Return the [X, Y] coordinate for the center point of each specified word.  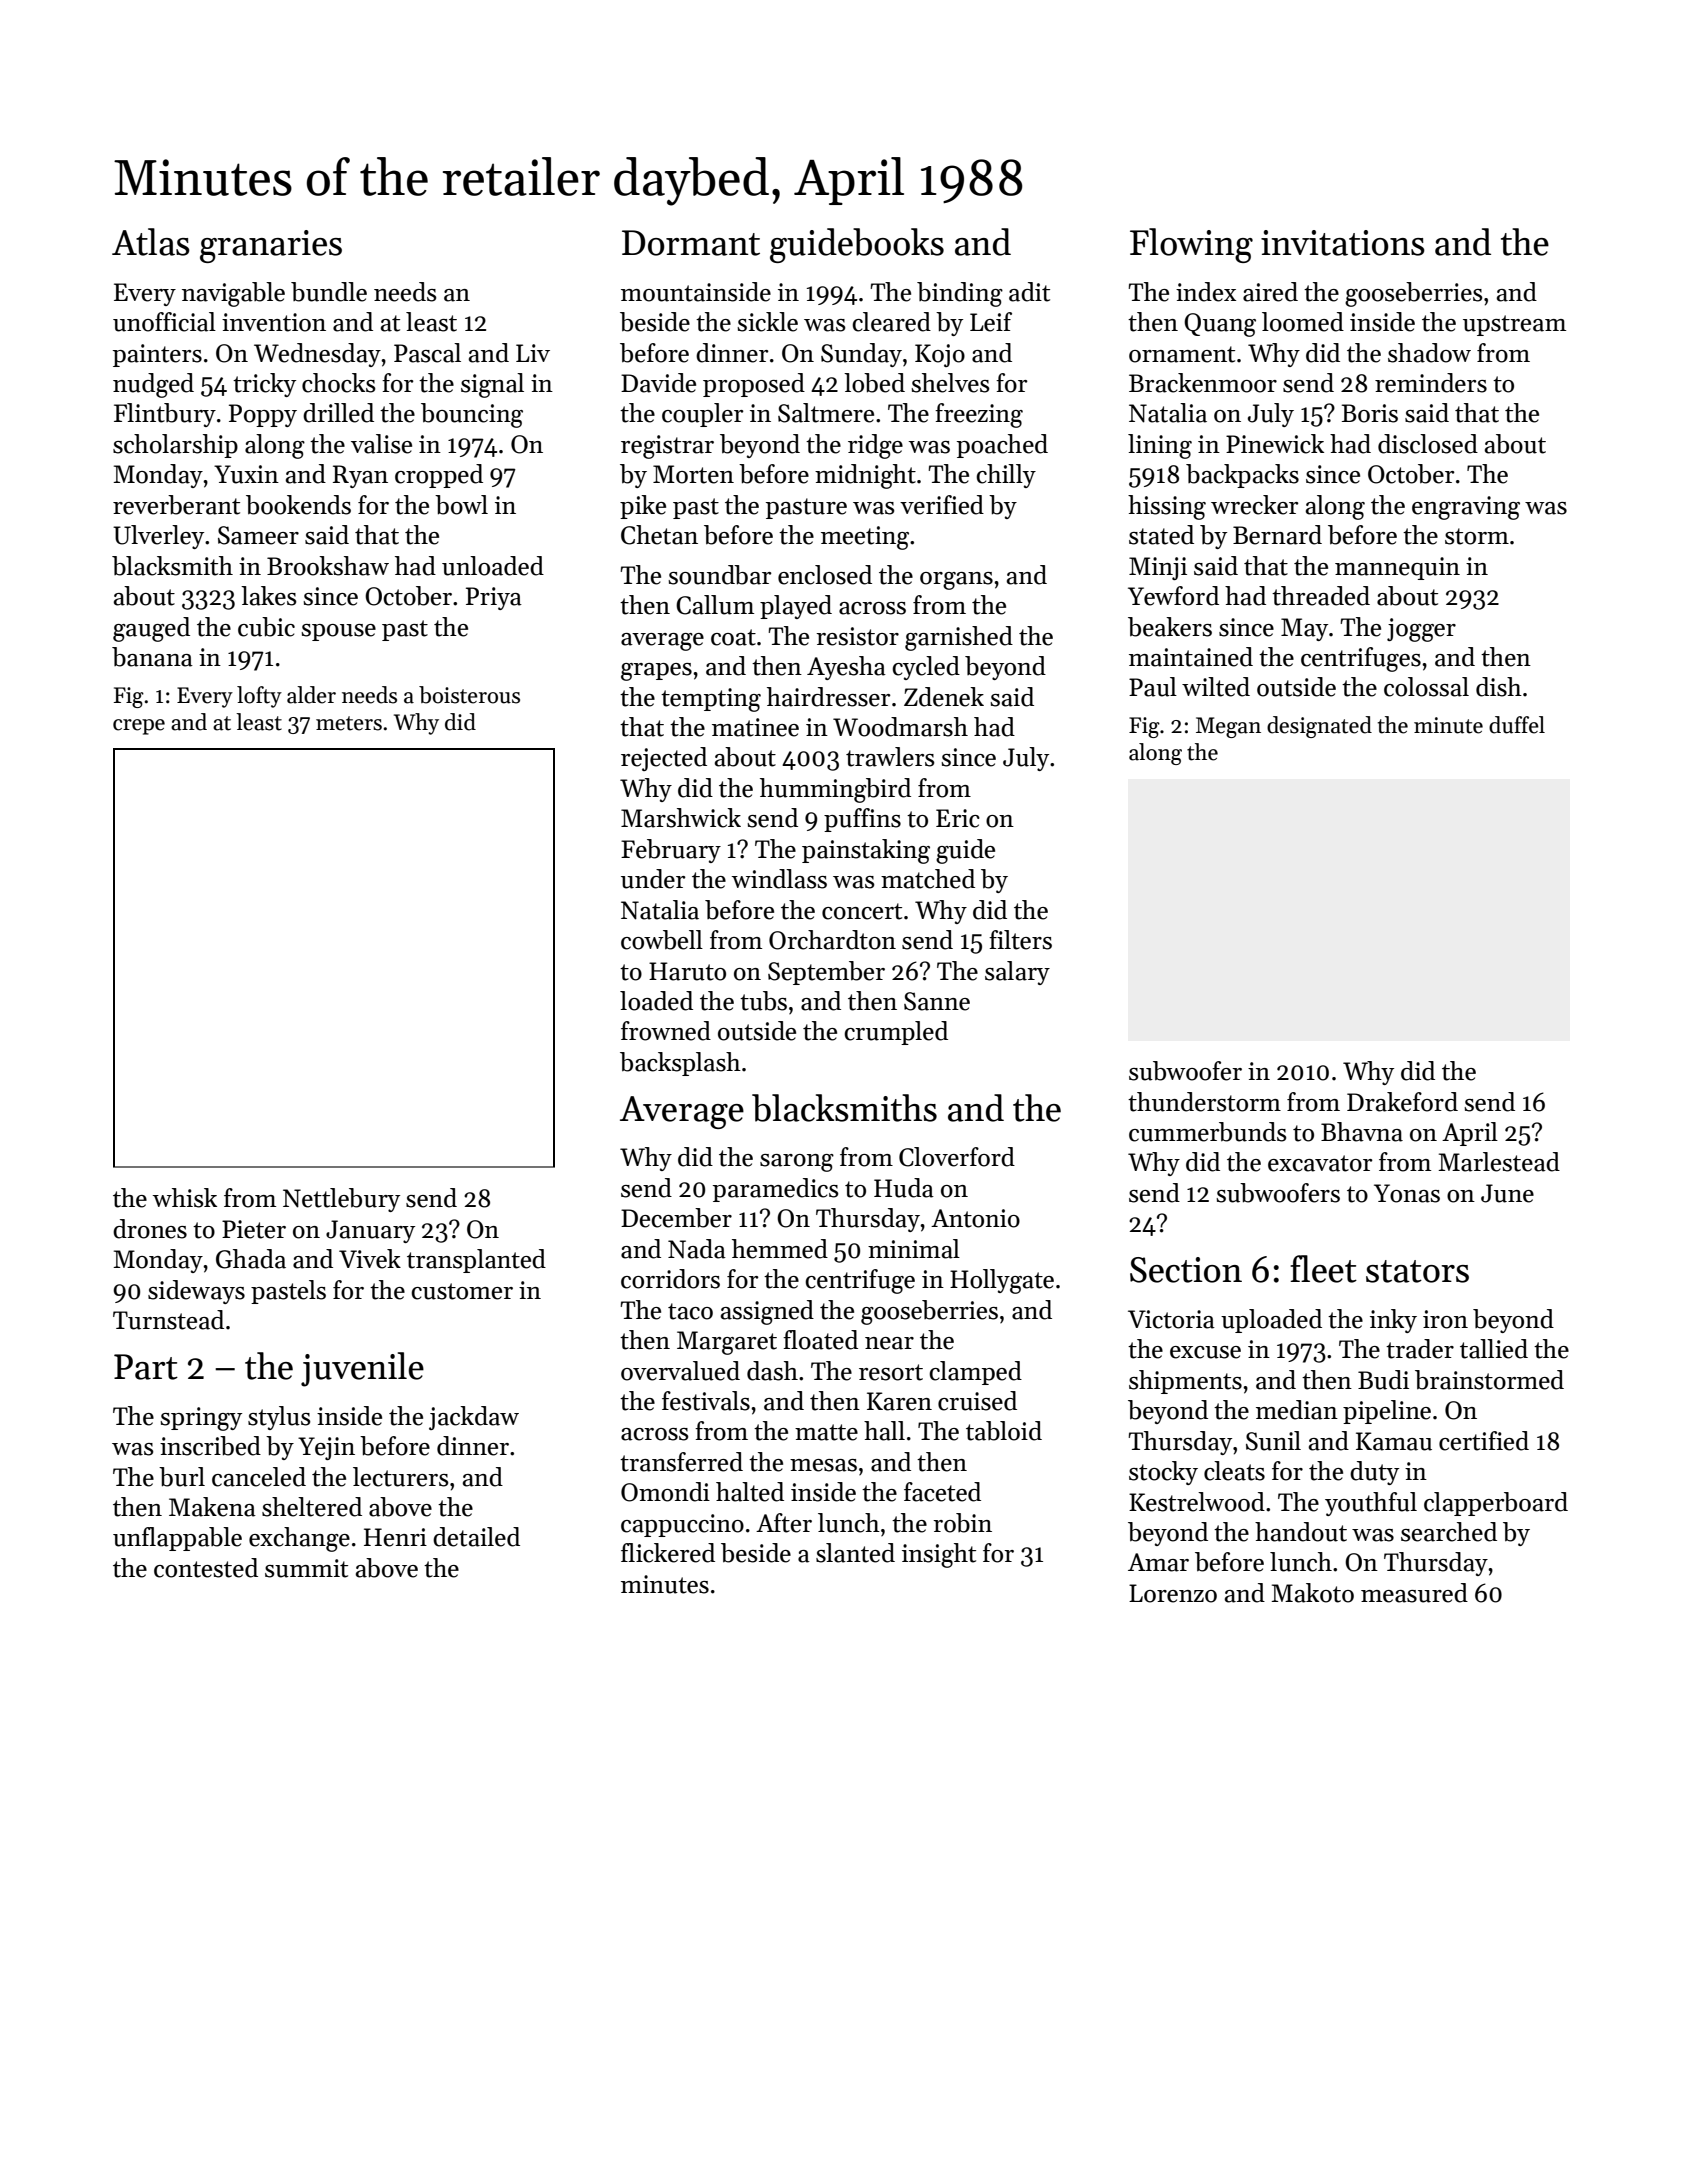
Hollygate [1002, 1281]
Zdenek [944, 697]
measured [1414, 1593]
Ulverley [158, 537]
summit [306, 1568]
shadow [1429, 353]
